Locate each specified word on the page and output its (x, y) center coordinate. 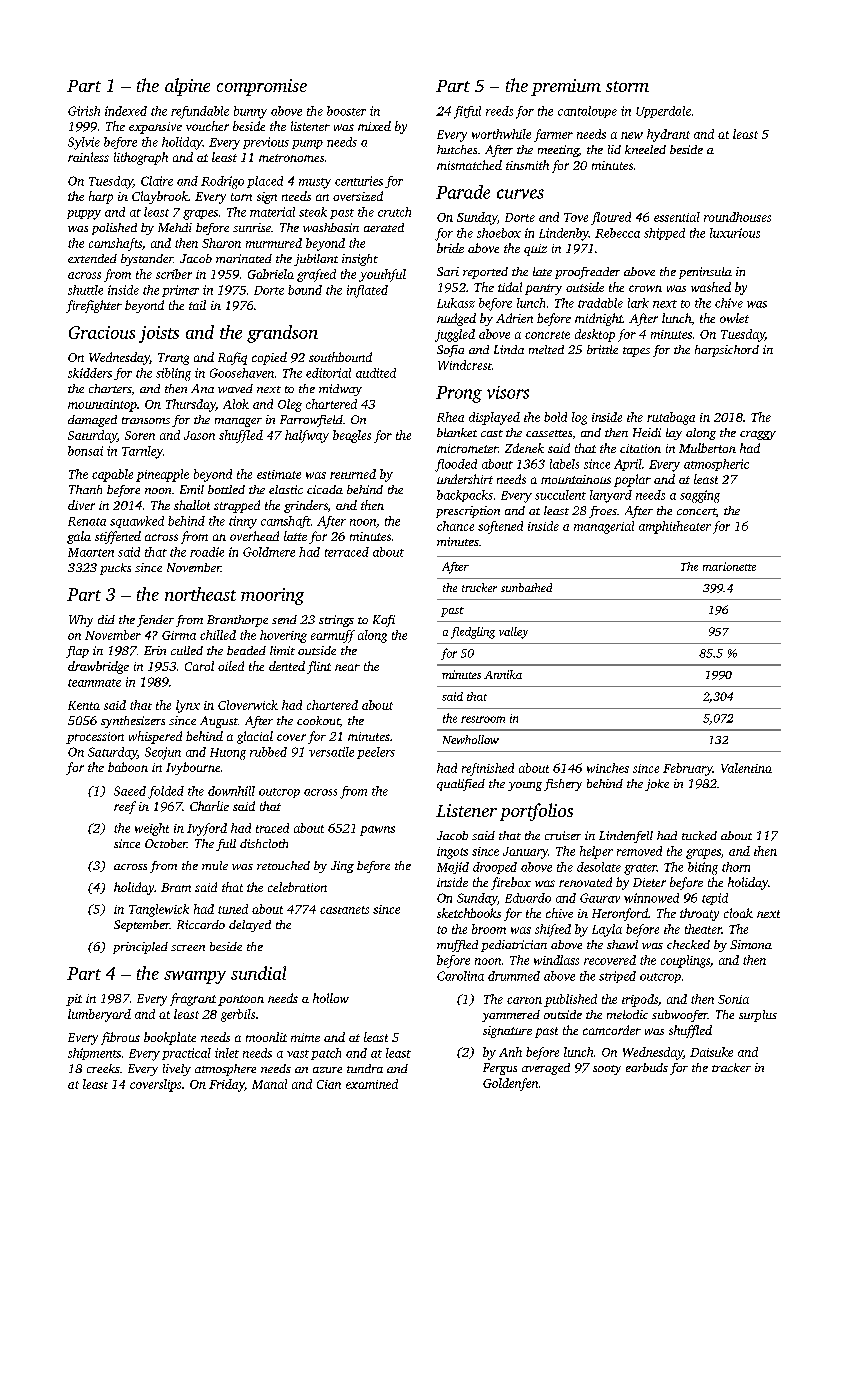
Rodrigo (222, 182)
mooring (272, 596)
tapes (636, 352)
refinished (488, 769)
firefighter (94, 306)
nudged (456, 319)
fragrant (193, 999)
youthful (382, 275)
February (688, 769)
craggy (758, 435)
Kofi (384, 621)
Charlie (209, 806)
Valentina (746, 768)
